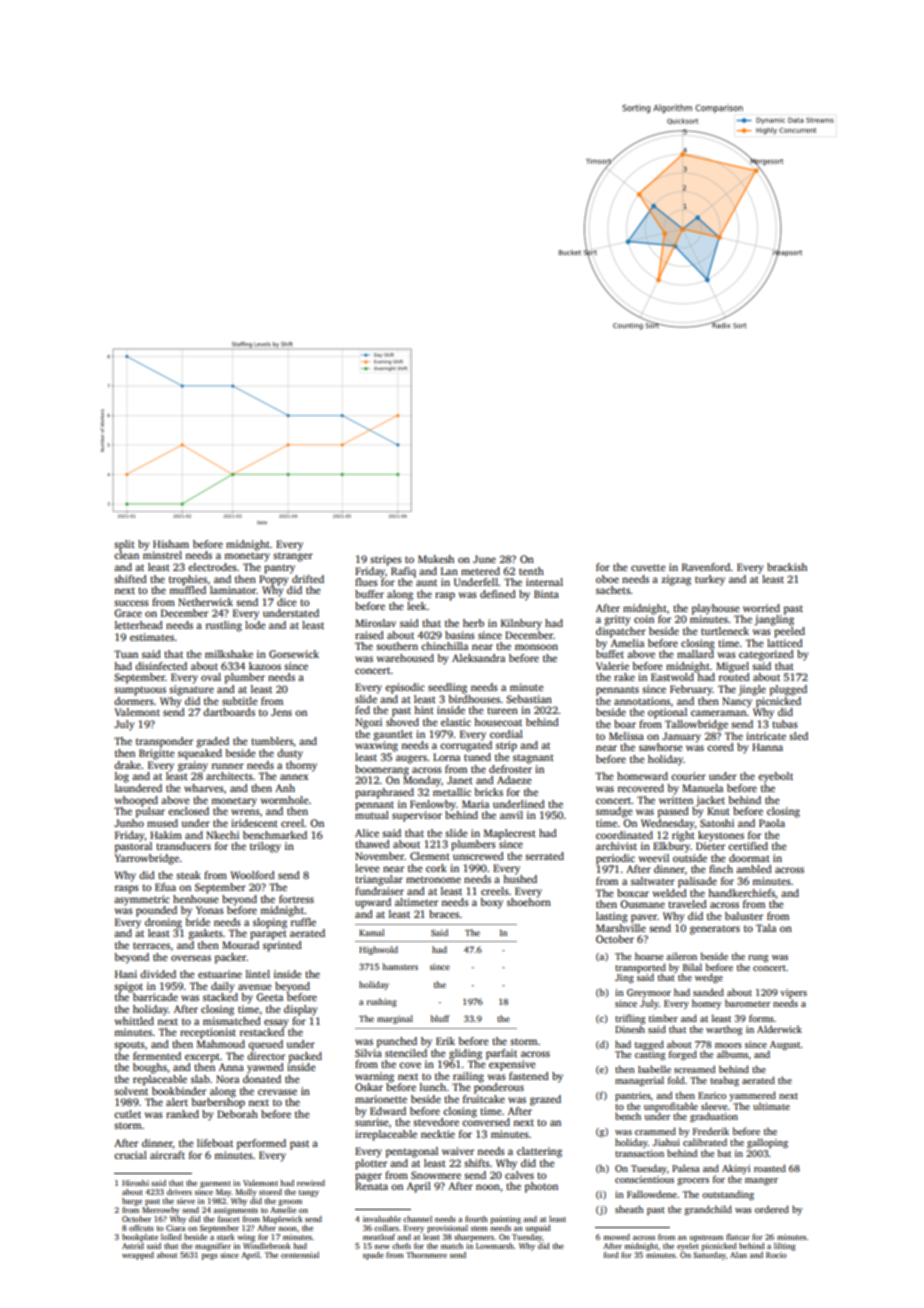  Describe the element at coordinates (210, 910) in the screenshot. I see `Yonas` at that location.
